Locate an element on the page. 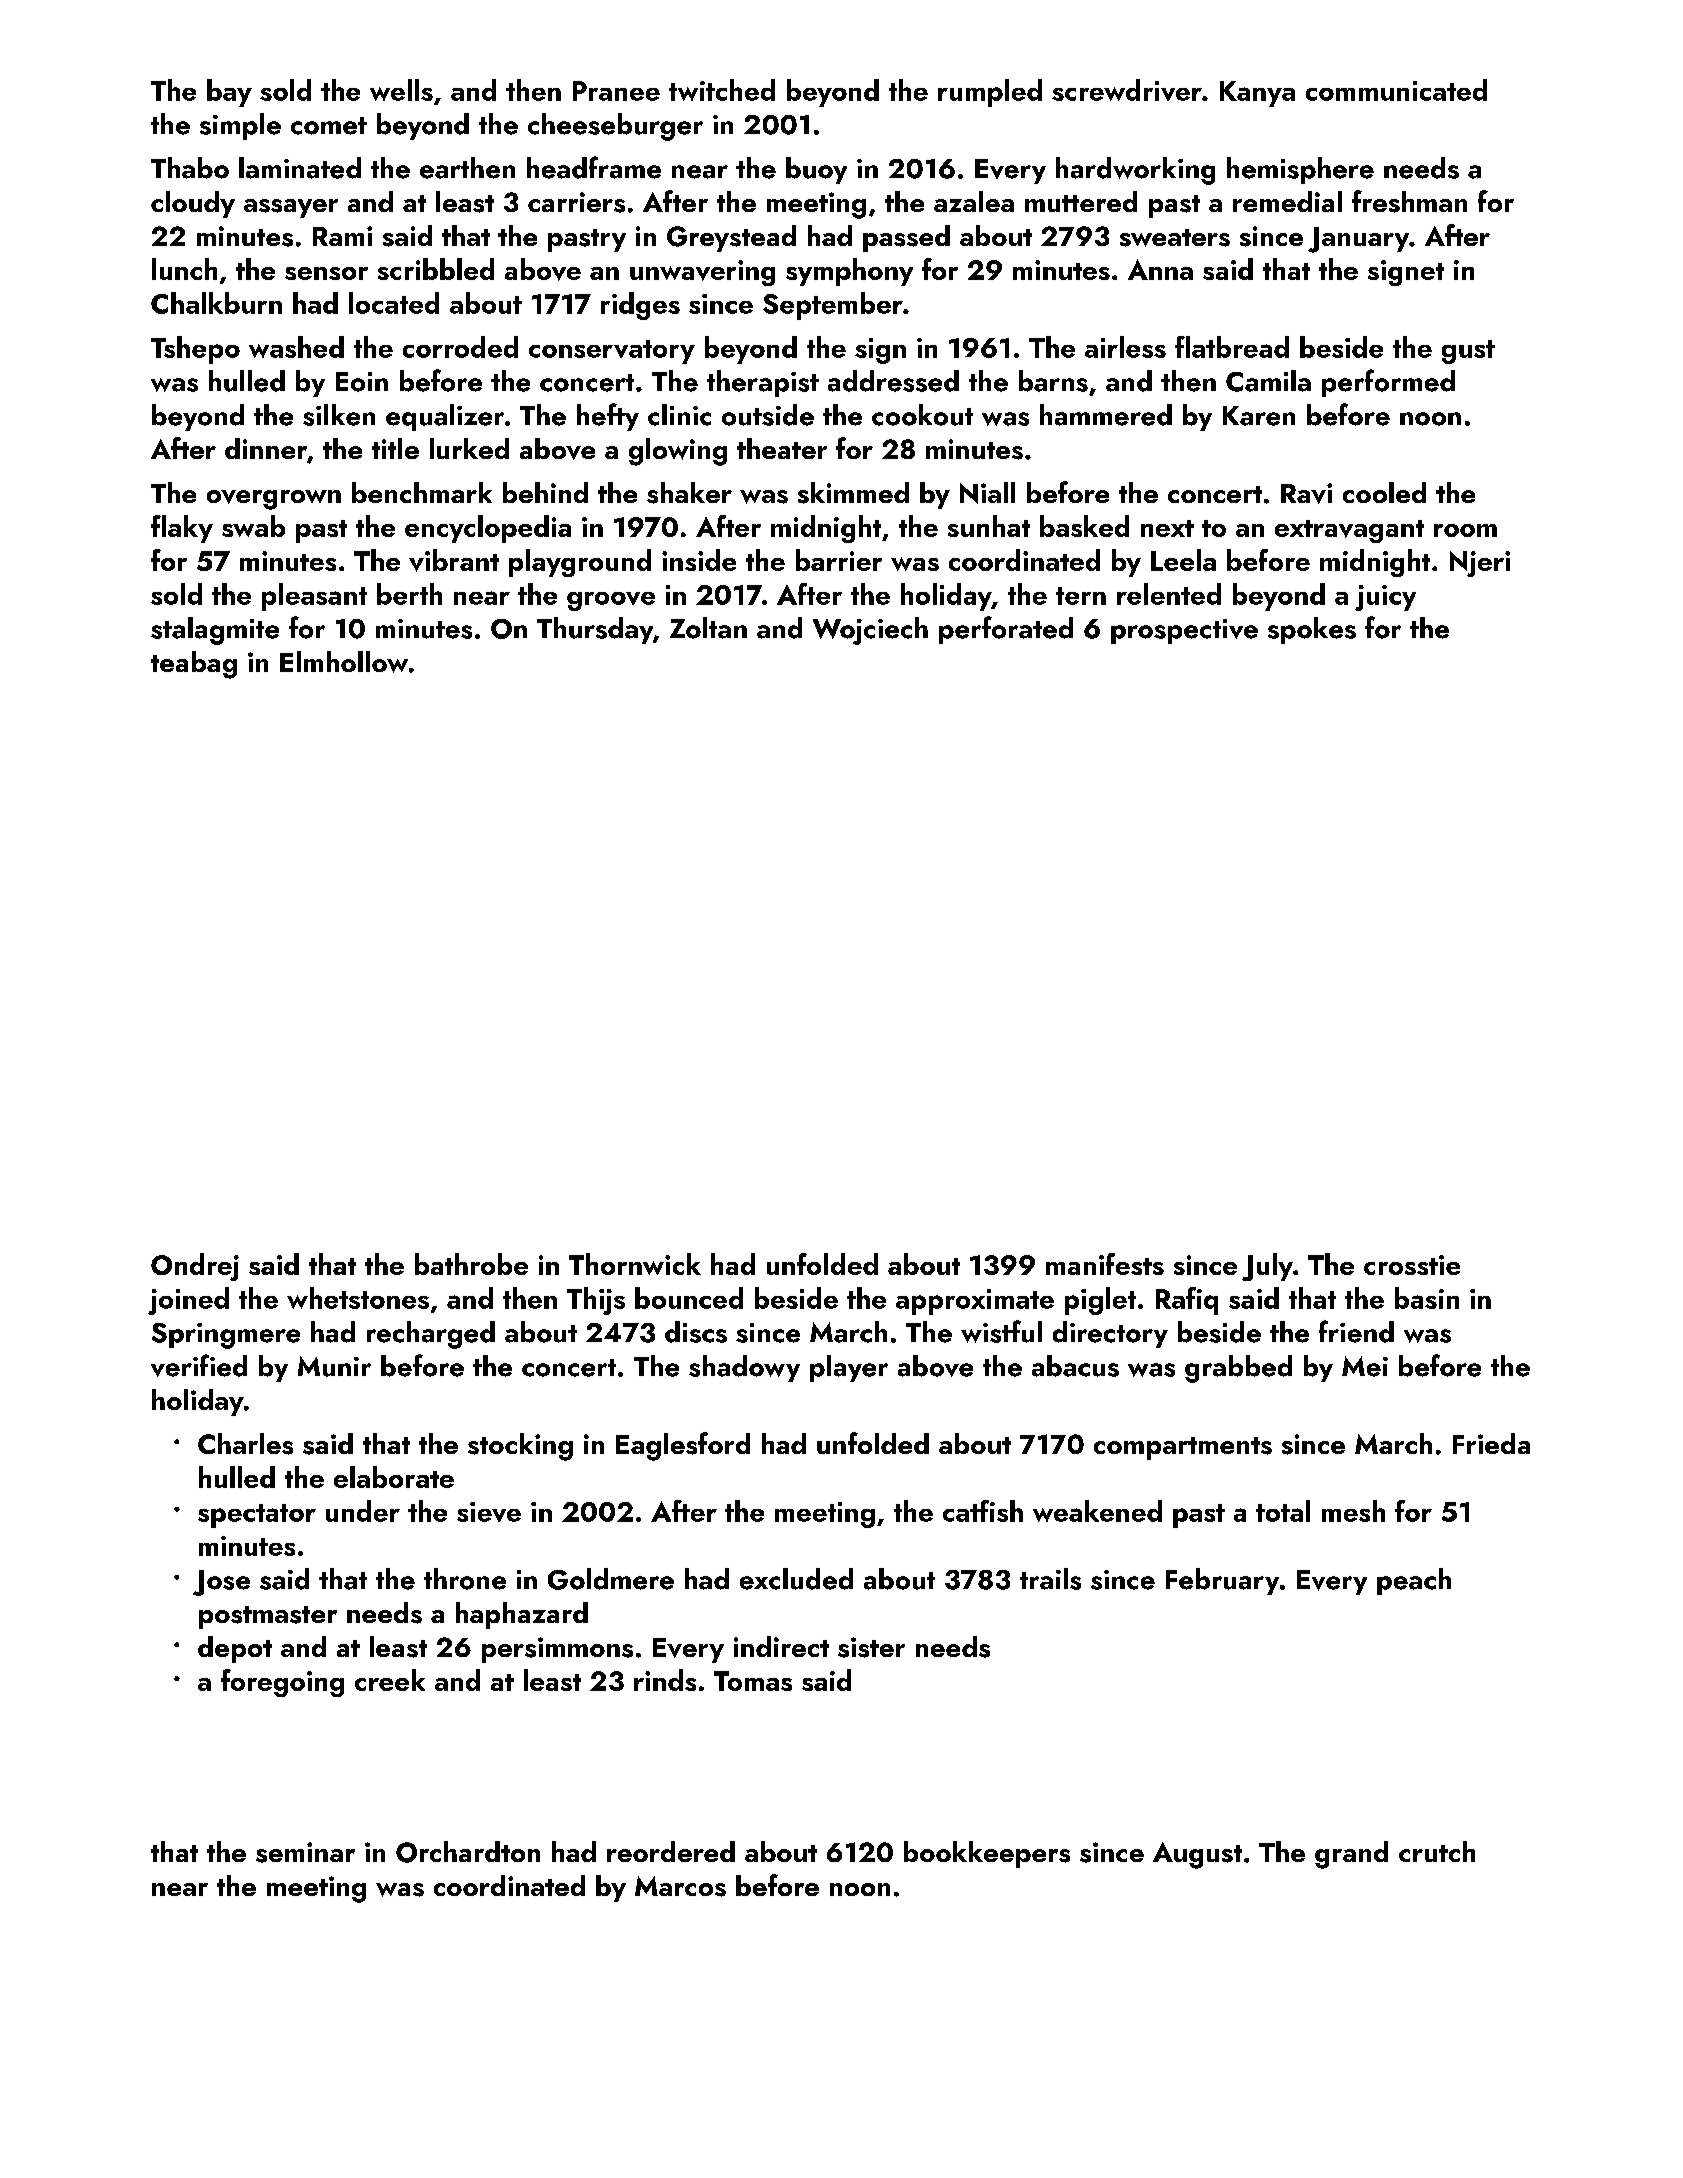 Image resolution: width=1683 pixels, height=2178 pixels. wells is located at coordinates (401, 90).
